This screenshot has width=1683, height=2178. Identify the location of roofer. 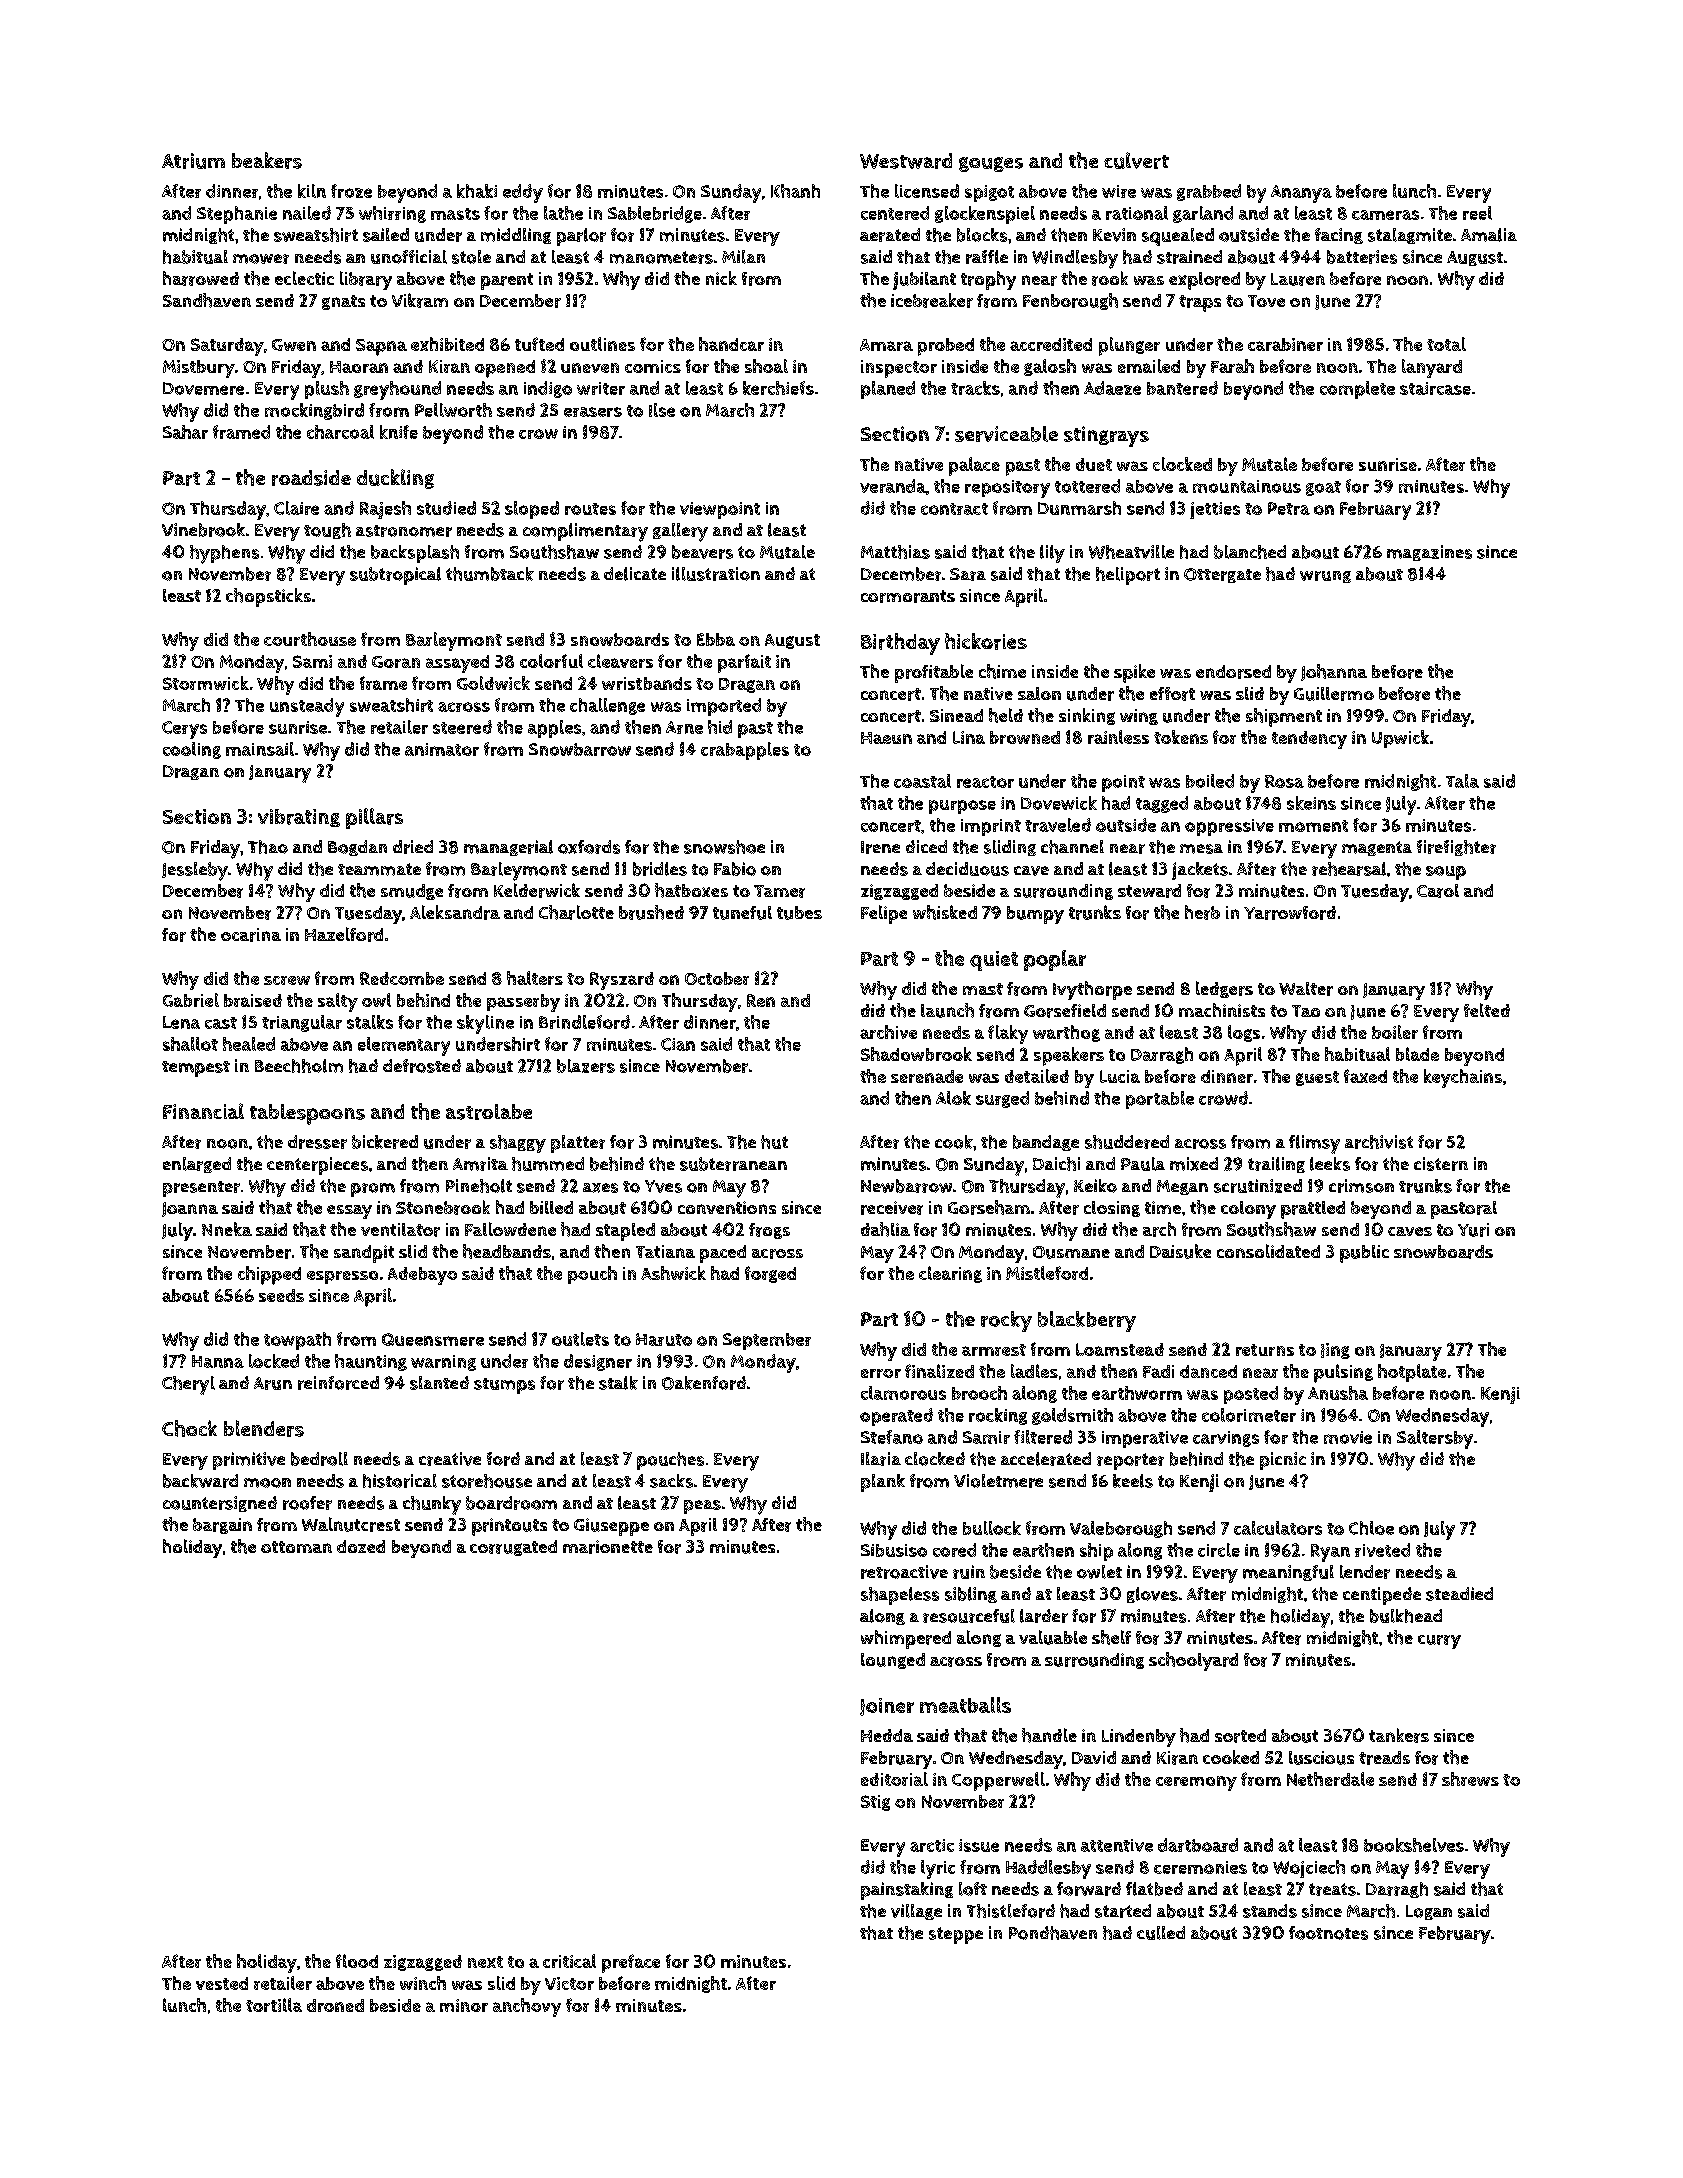
(307, 1503).
